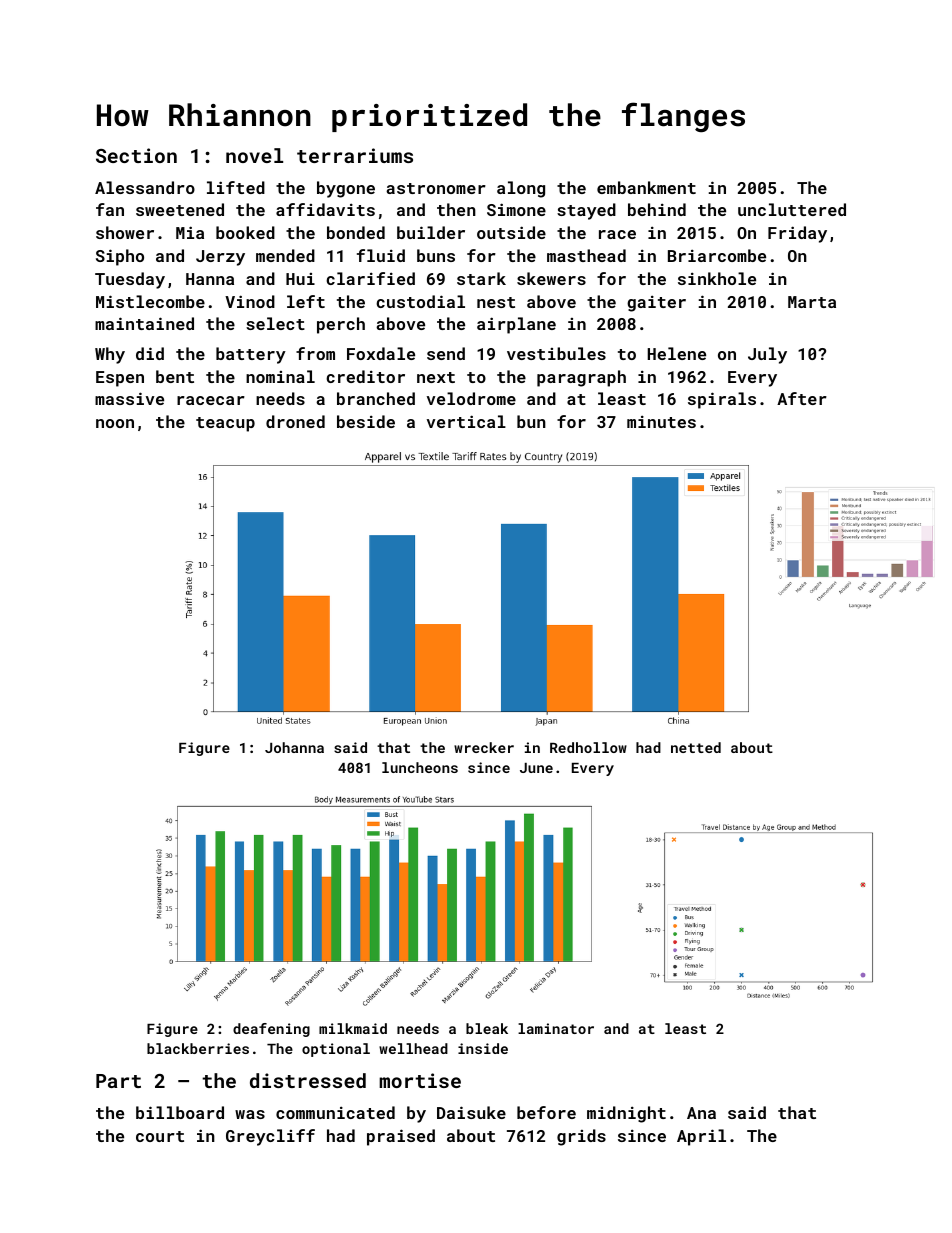 The image size is (952, 1233). What do you see at coordinates (484, 747) in the screenshot?
I see `wrecker` at bounding box center [484, 747].
